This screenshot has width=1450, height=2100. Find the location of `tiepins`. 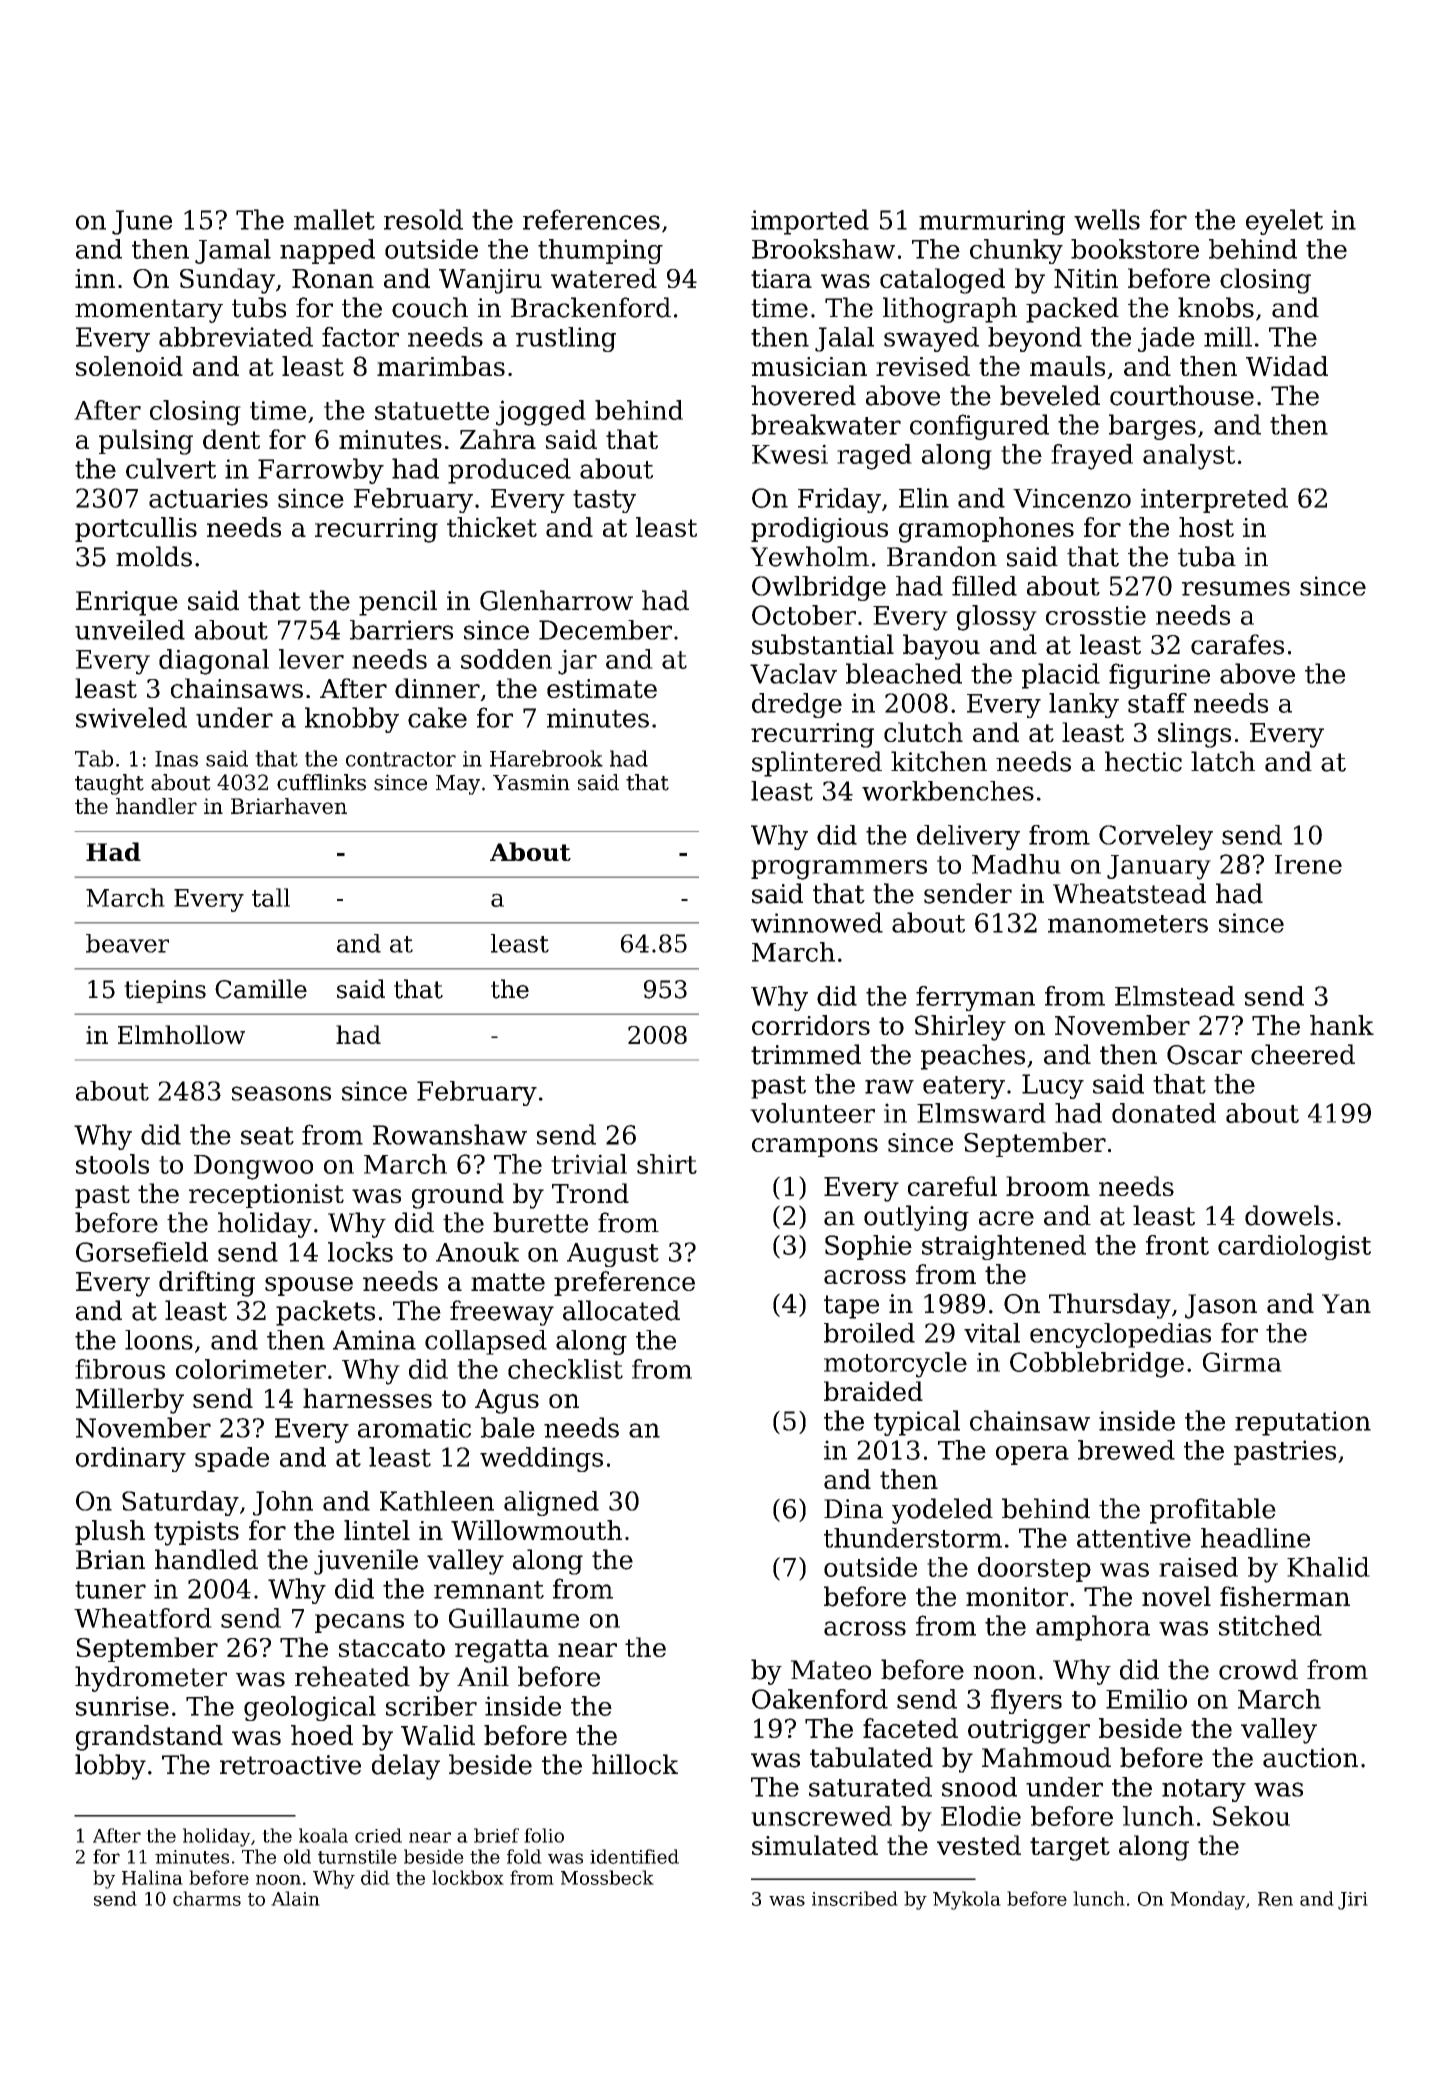

tiepins is located at coordinates (165, 991).
